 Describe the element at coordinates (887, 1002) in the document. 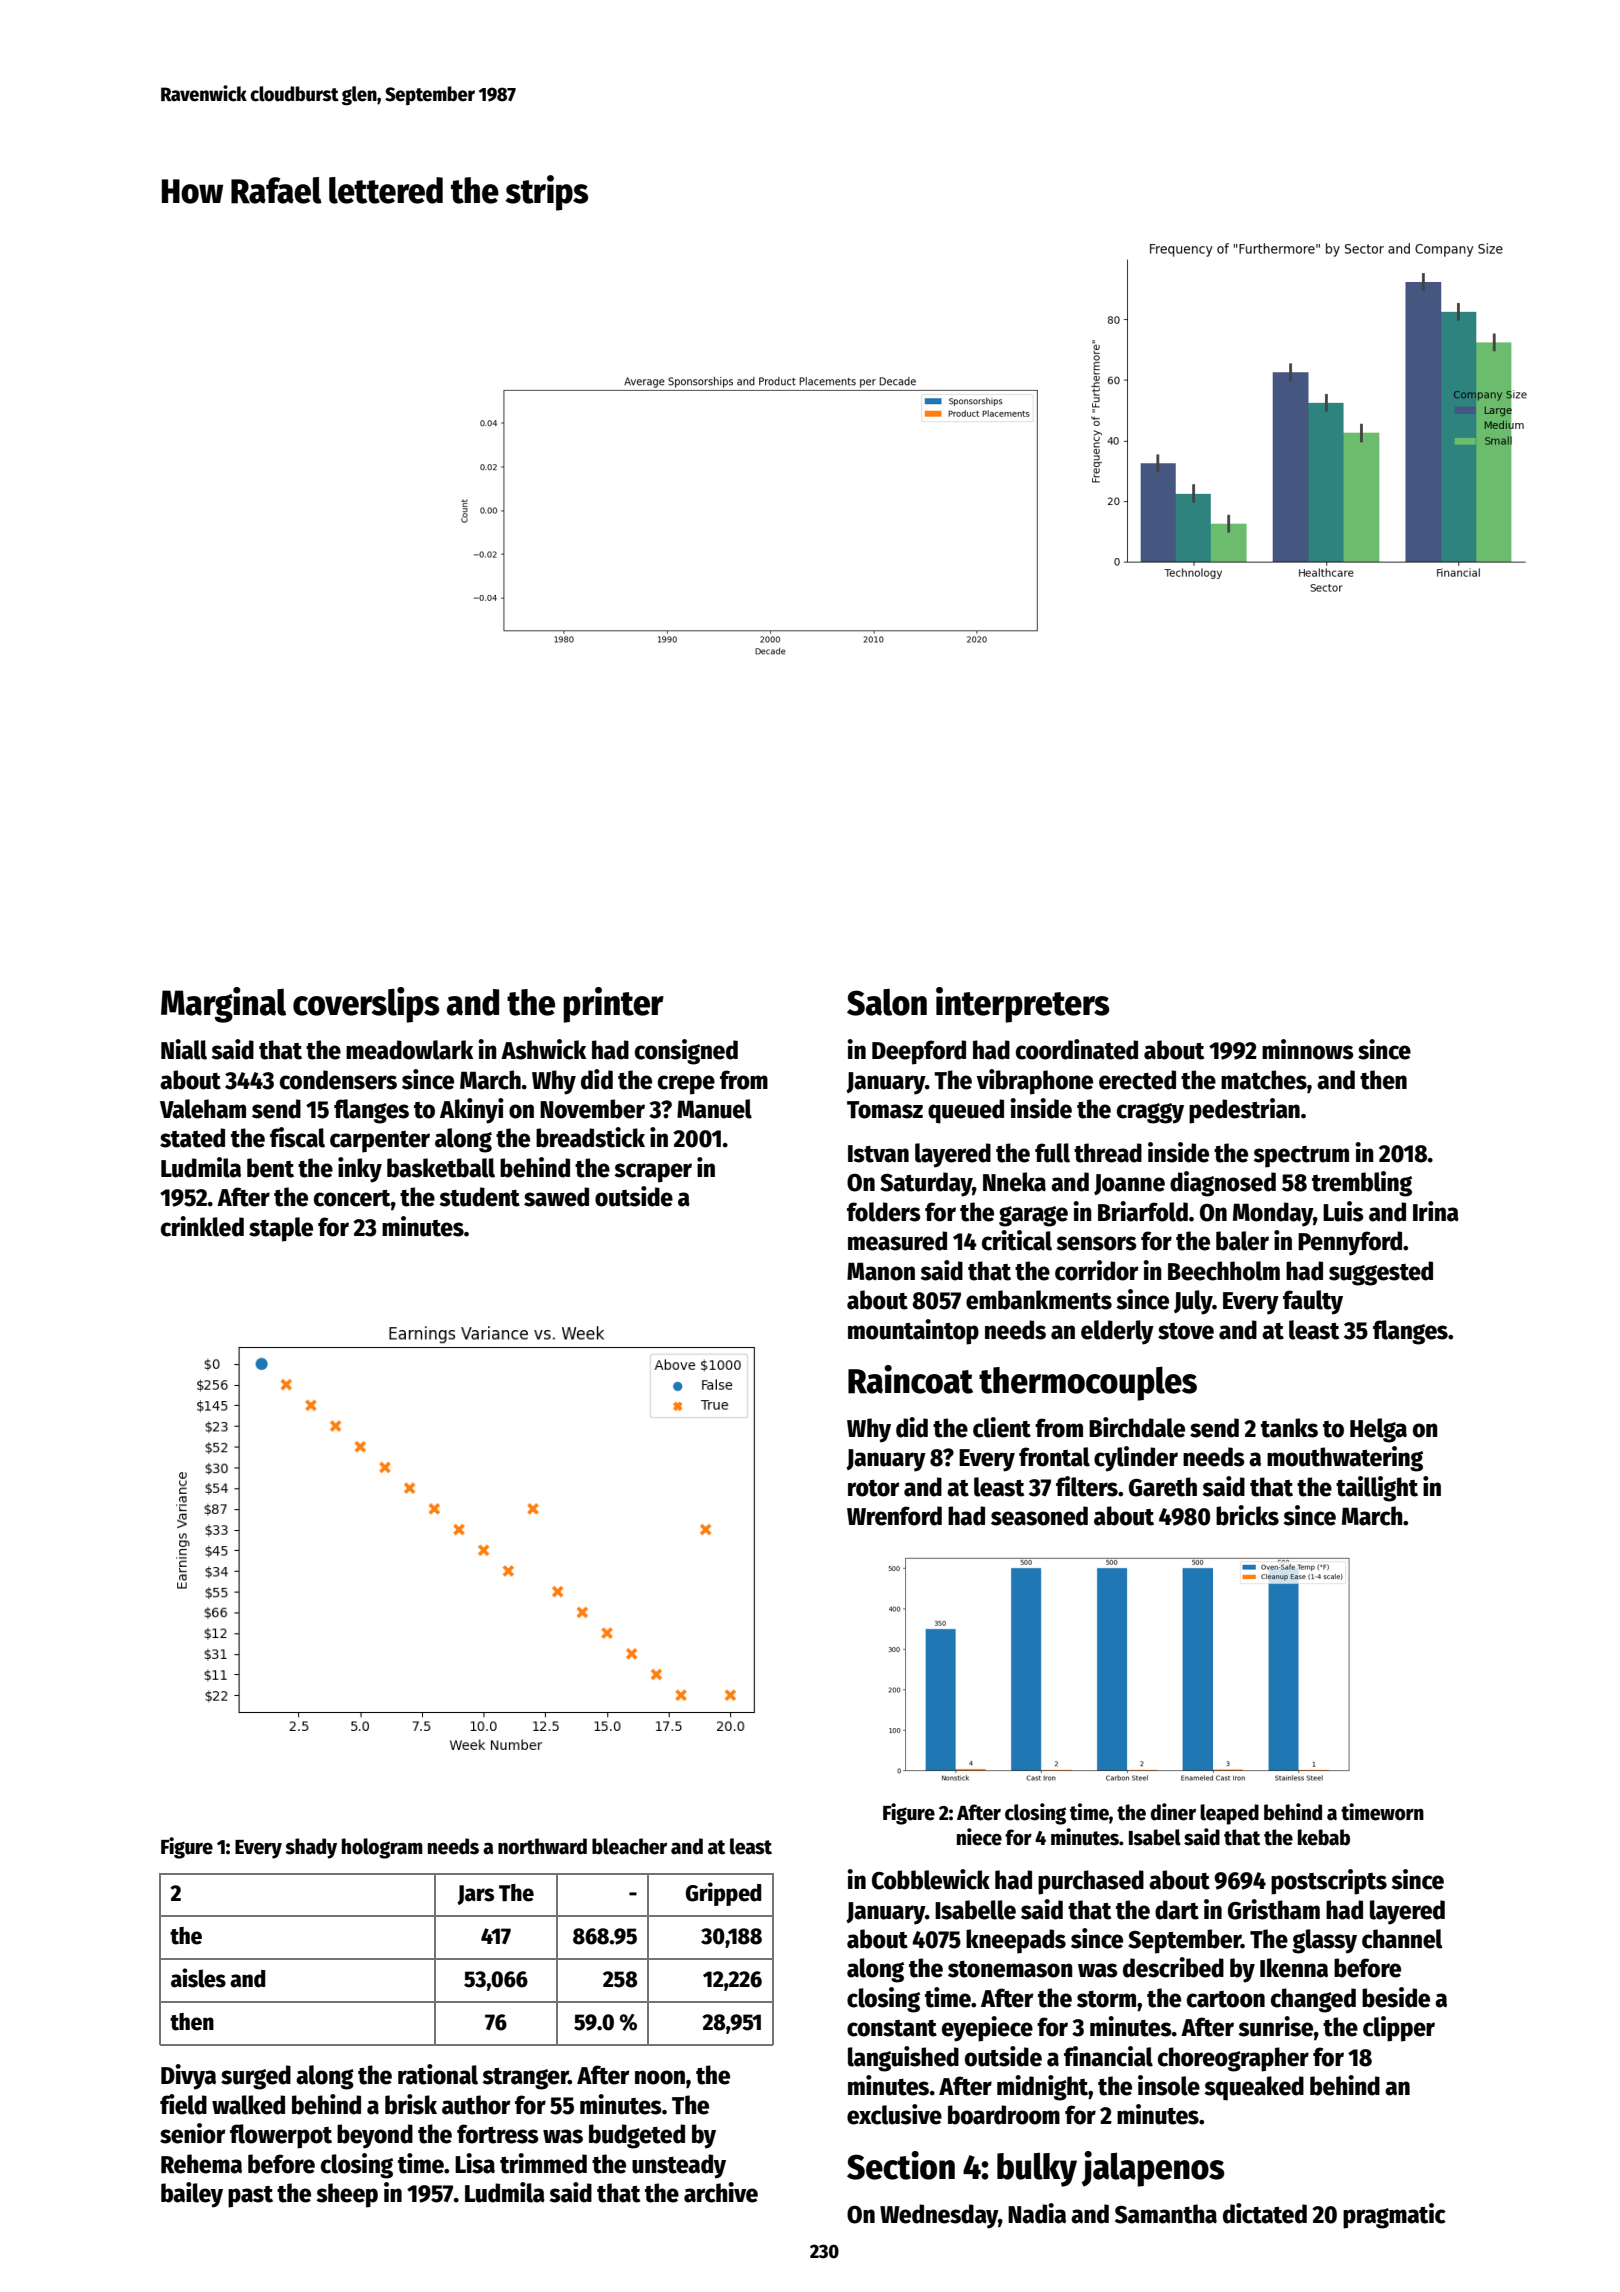

I see `Salon` at that location.
